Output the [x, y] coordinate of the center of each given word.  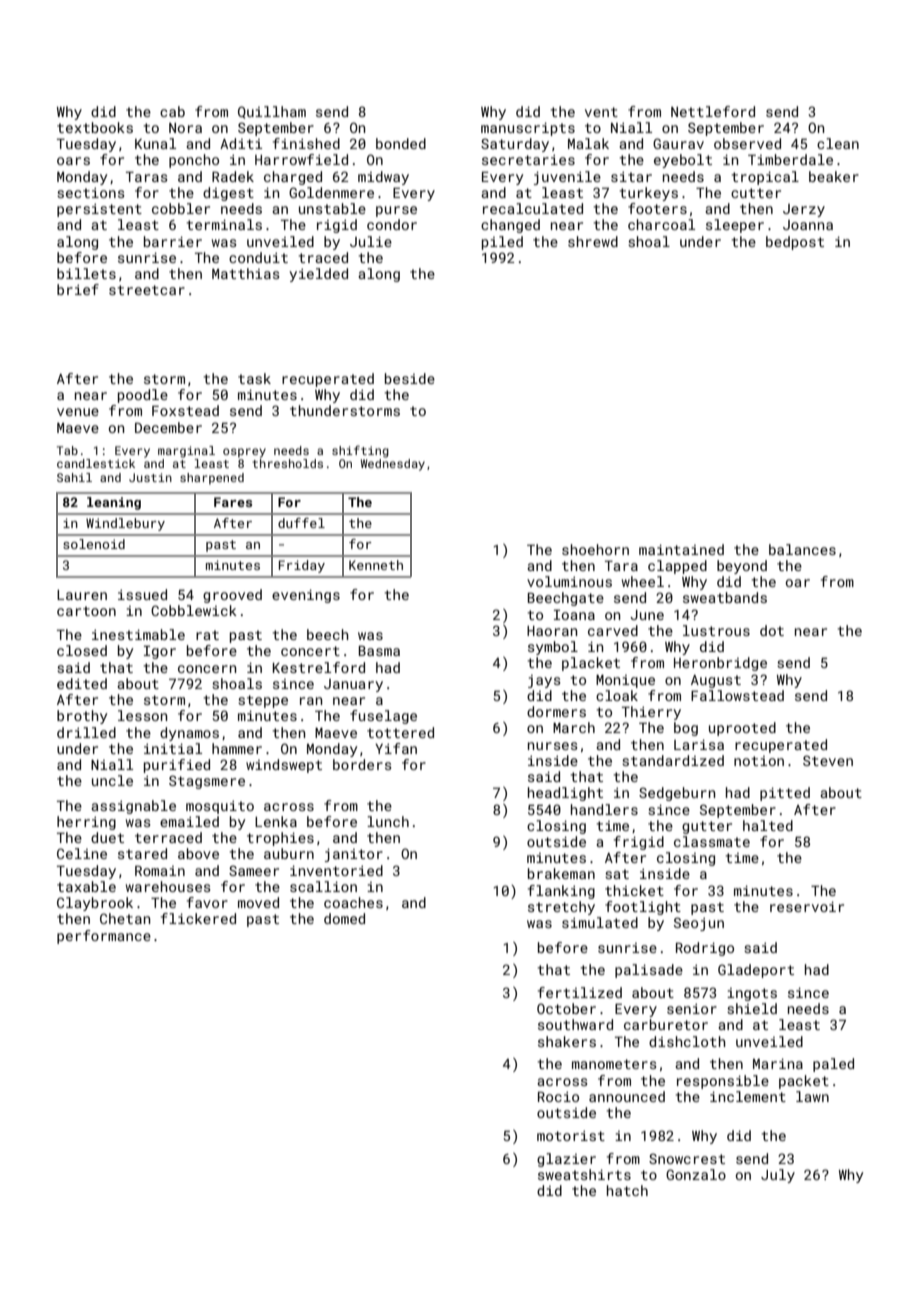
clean [838, 143]
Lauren [82, 595]
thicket [634, 890]
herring [86, 823]
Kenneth [376, 565]
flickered [198, 918]
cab [172, 111]
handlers [604, 809]
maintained [681, 549]
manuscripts [528, 129]
